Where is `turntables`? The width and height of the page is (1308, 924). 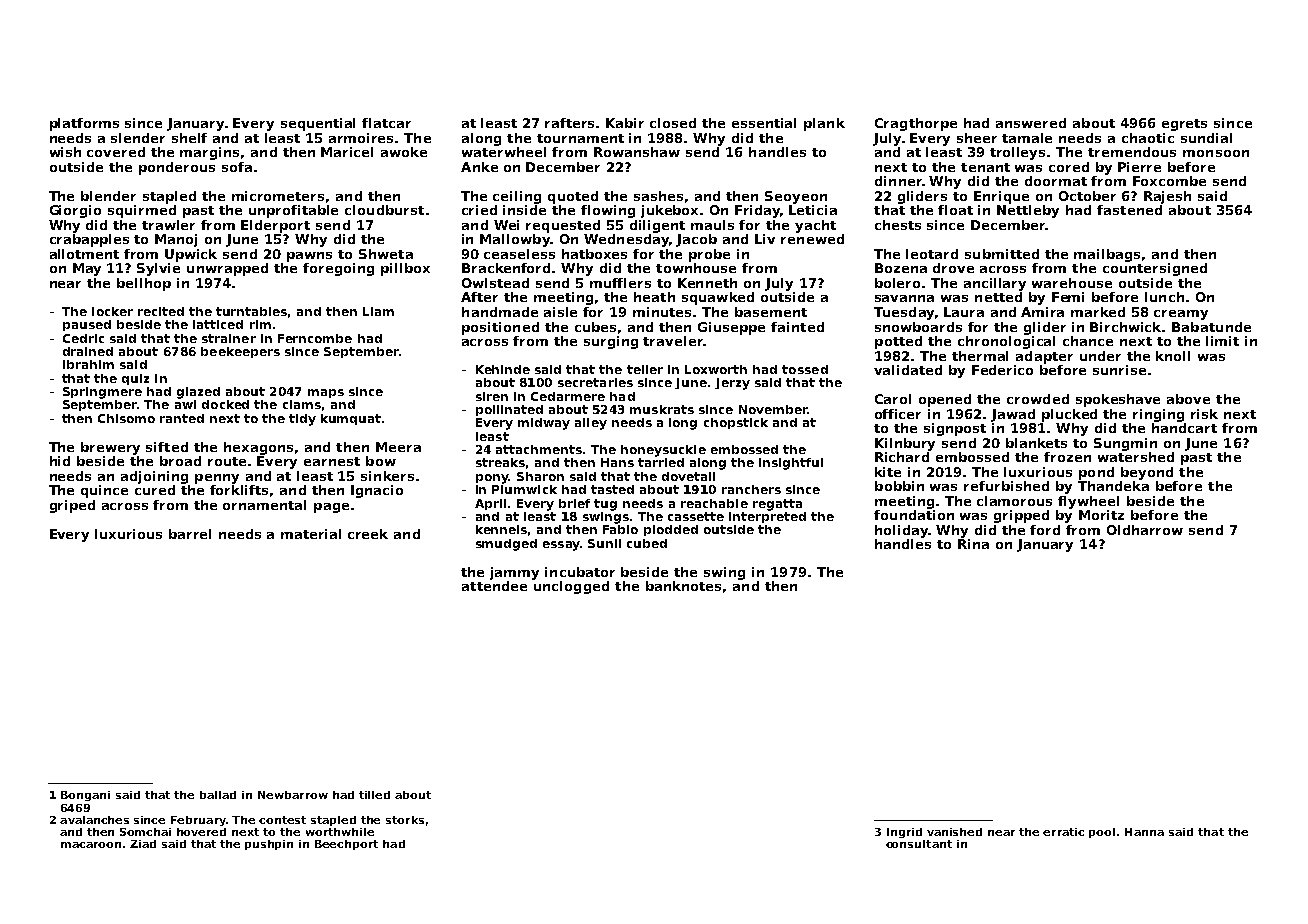
turntables is located at coordinates (251, 311).
